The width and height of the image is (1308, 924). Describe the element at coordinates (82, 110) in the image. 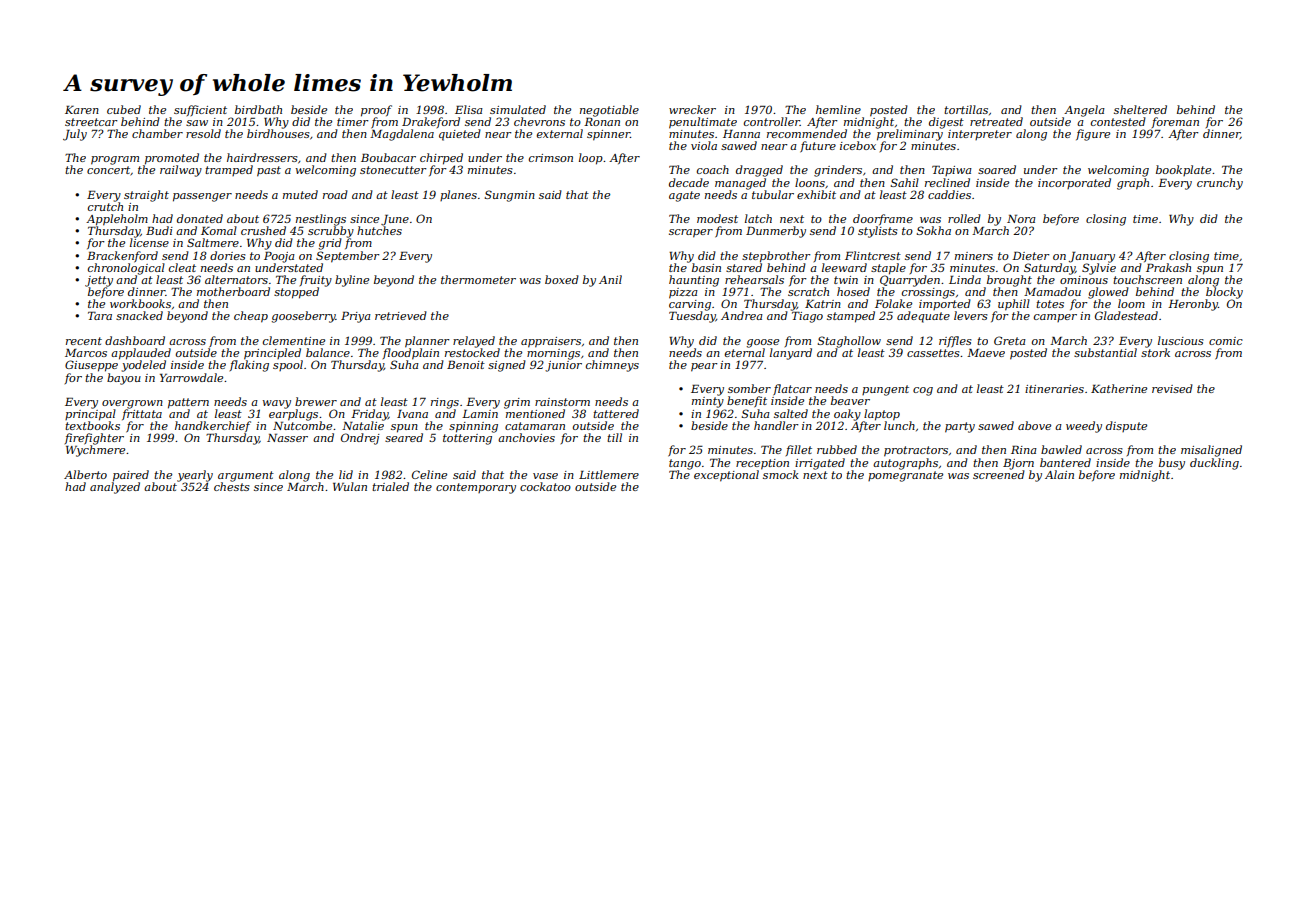

I see `Karen` at that location.
